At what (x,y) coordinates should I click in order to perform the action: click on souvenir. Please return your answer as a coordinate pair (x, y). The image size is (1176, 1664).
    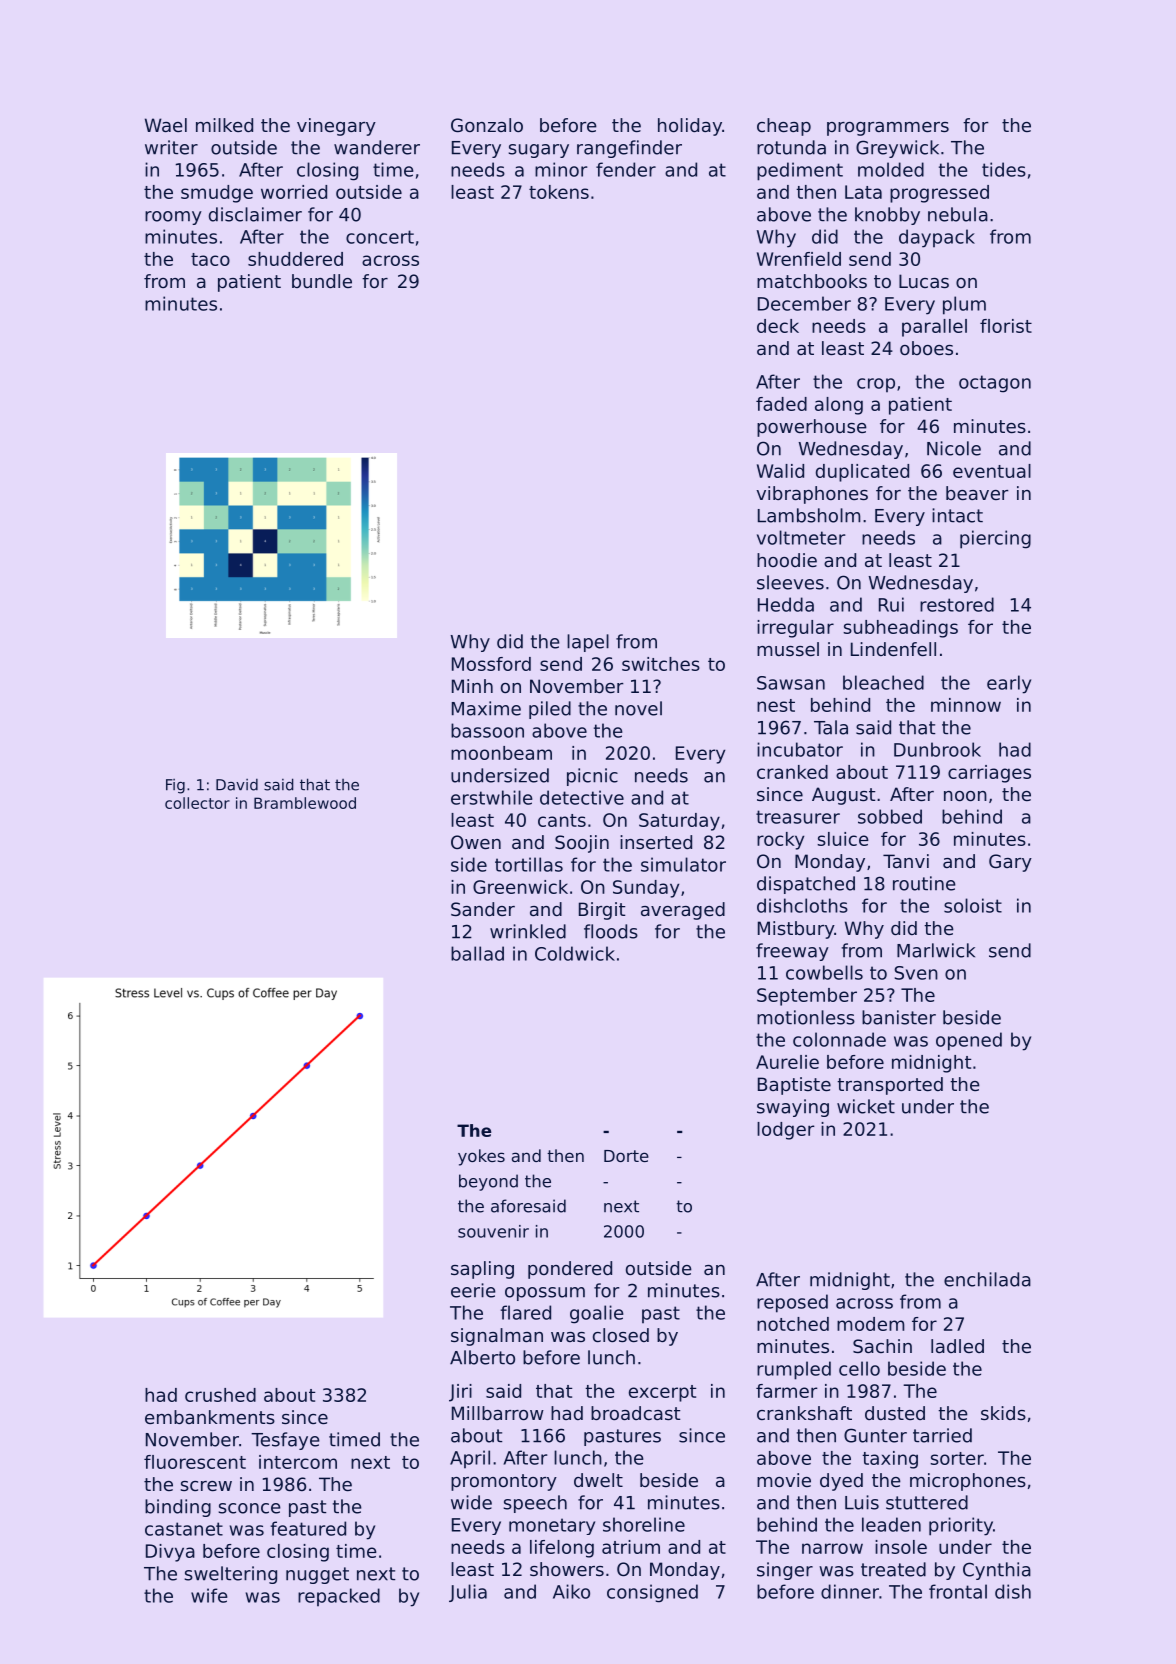
    Looking at the image, I should click on (493, 1231).
